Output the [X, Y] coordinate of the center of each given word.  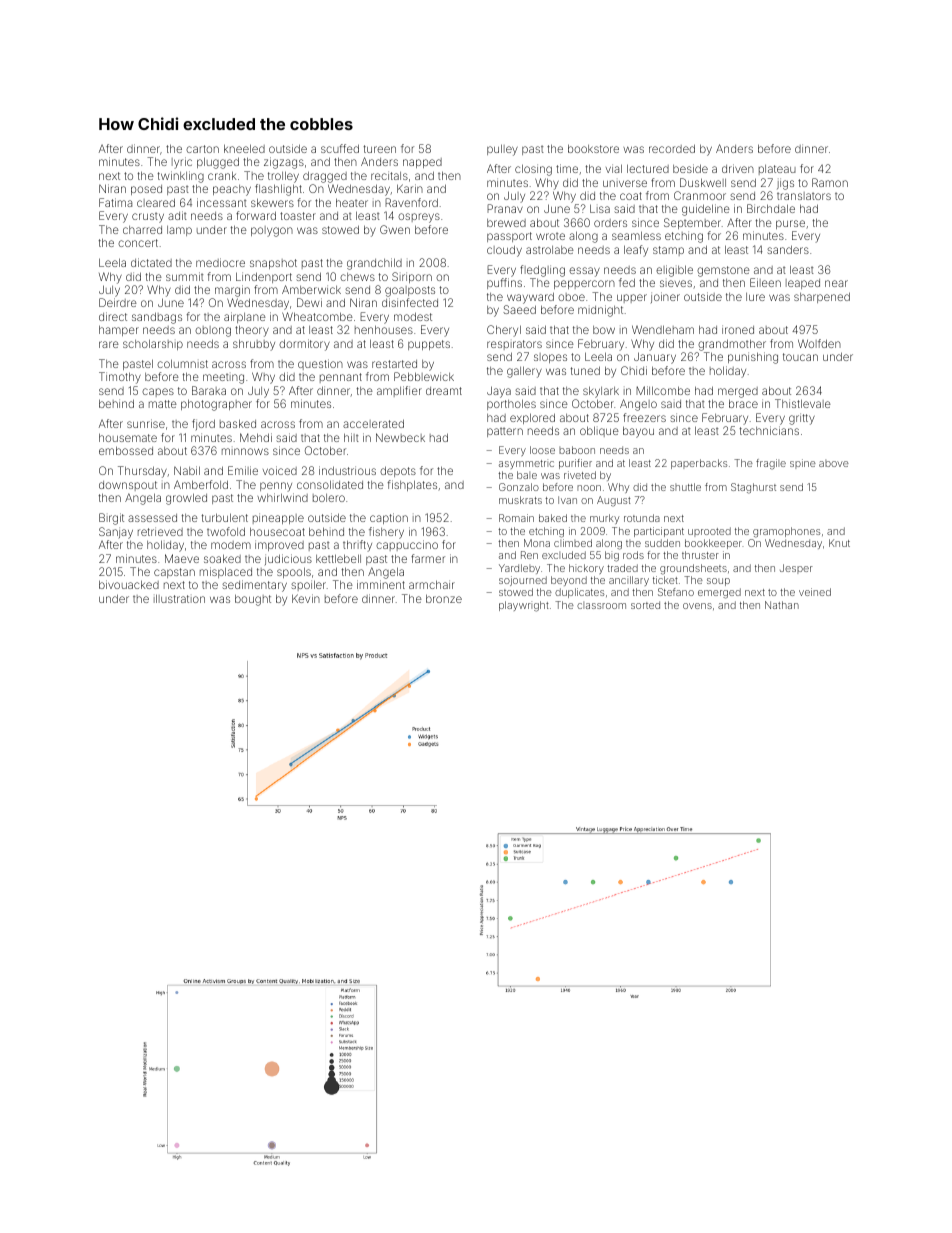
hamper [119, 330]
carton [202, 149]
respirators [514, 345]
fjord [203, 424]
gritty [802, 419]
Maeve [182, 558]
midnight [600, 311]
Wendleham [663, 329]
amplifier [399, 391]
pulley [502, 150]
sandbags [157, 318]
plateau [777, 170]
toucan [800, 357]
